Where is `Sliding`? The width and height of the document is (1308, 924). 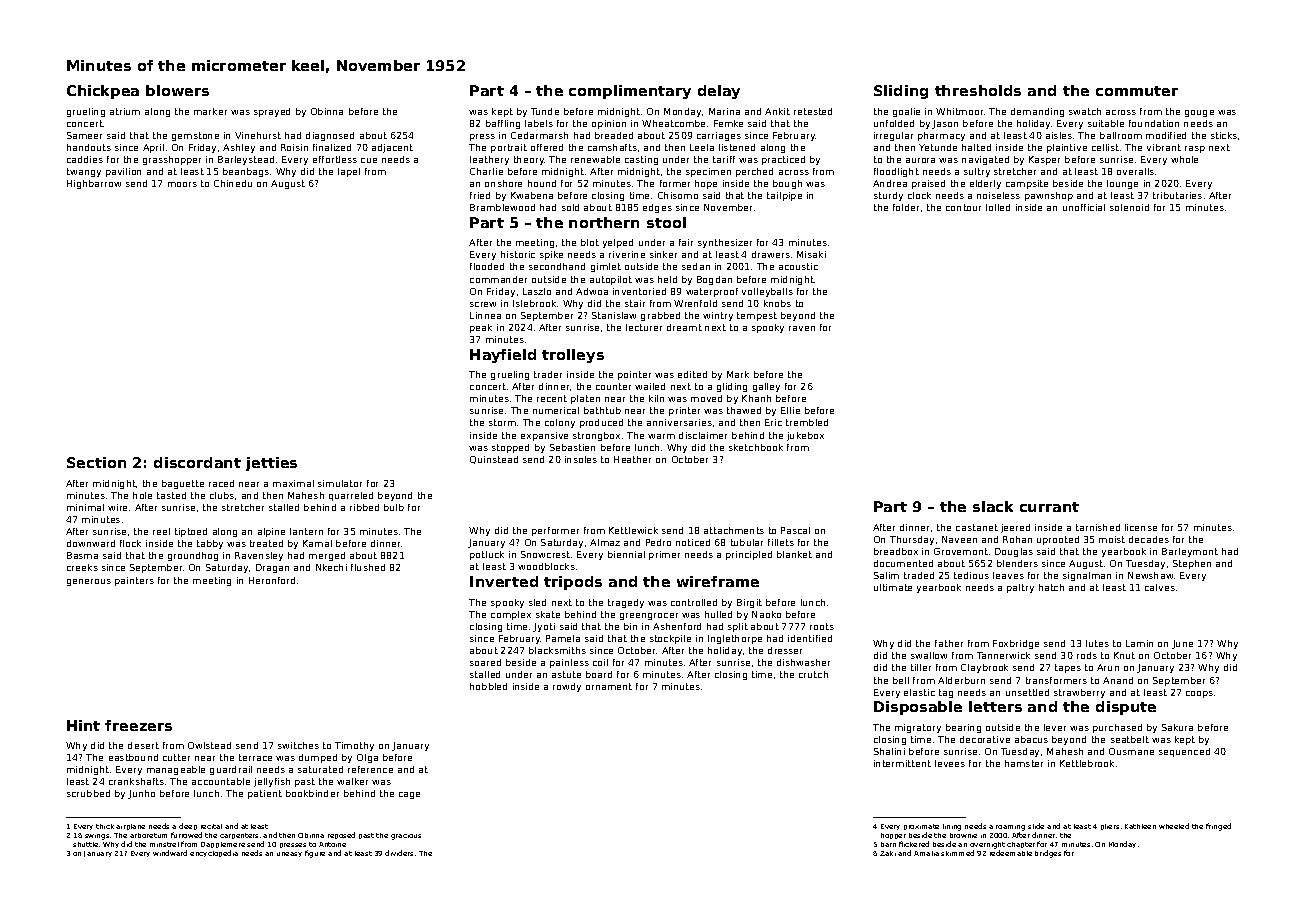 Sliding is located at coordinates (901, 92).
